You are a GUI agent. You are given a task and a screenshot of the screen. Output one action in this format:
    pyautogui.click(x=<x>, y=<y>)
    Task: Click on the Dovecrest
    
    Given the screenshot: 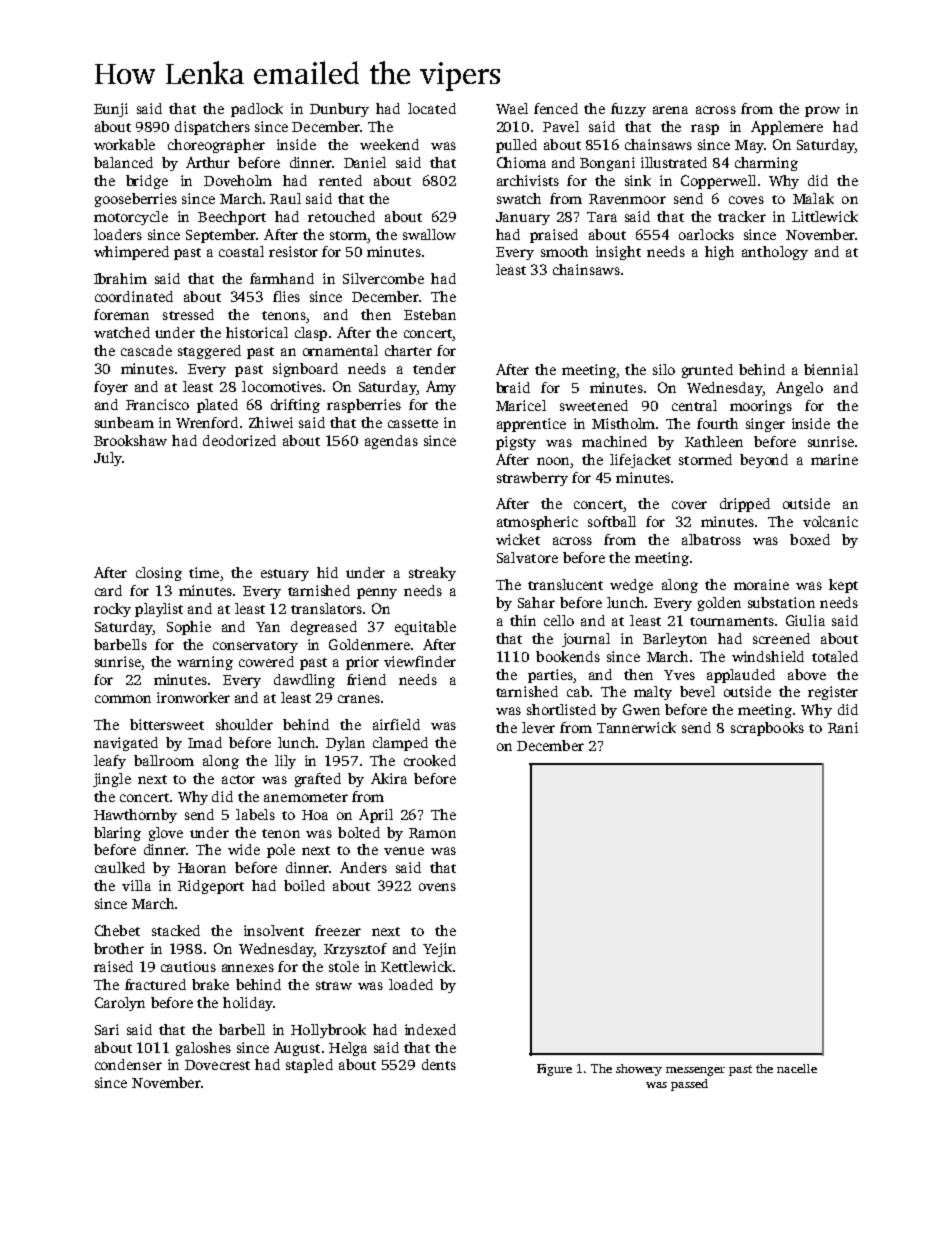 What is the action you would take?
    pyautogui.click(x=217, y=1065)
